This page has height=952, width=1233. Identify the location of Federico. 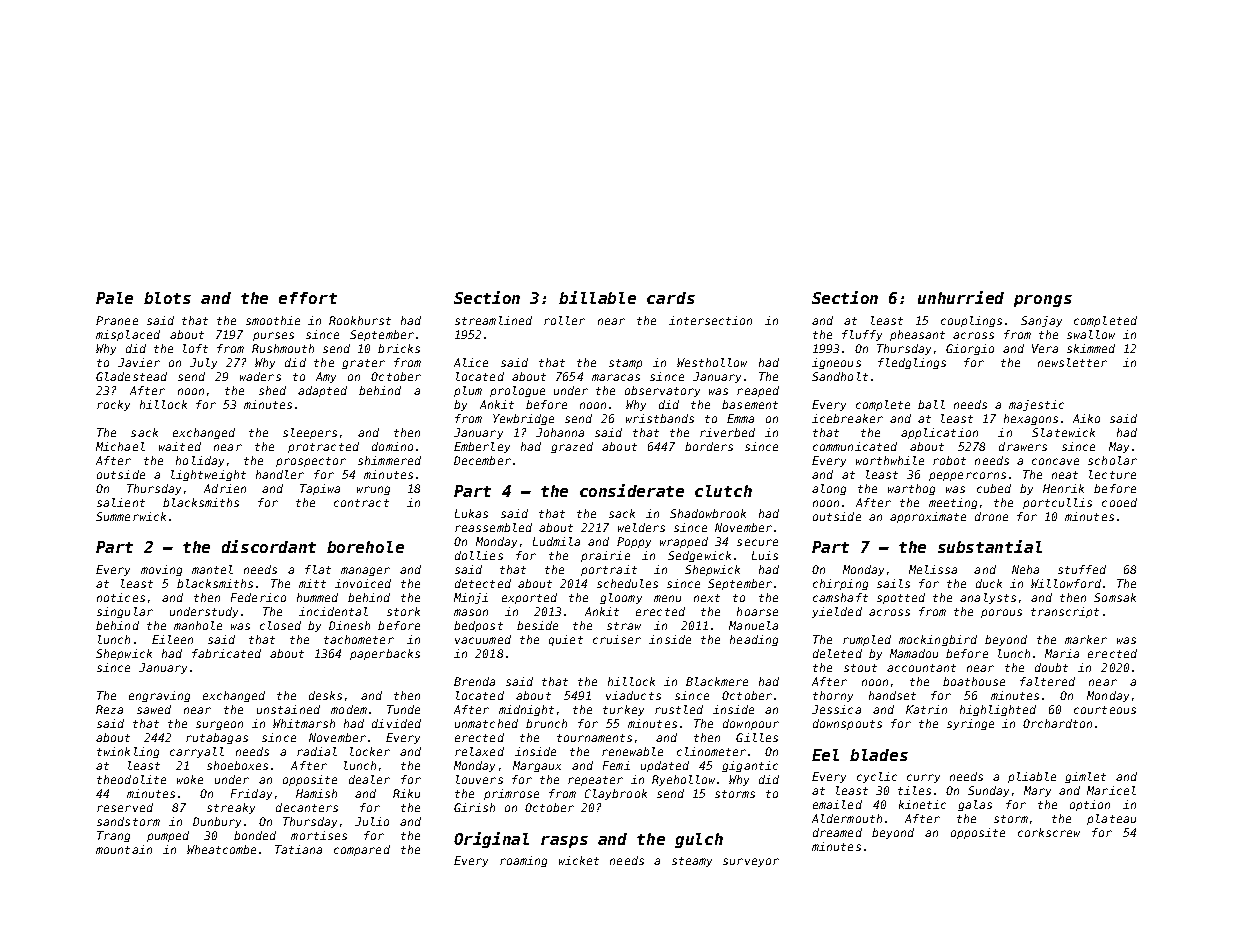
(258, 597).
